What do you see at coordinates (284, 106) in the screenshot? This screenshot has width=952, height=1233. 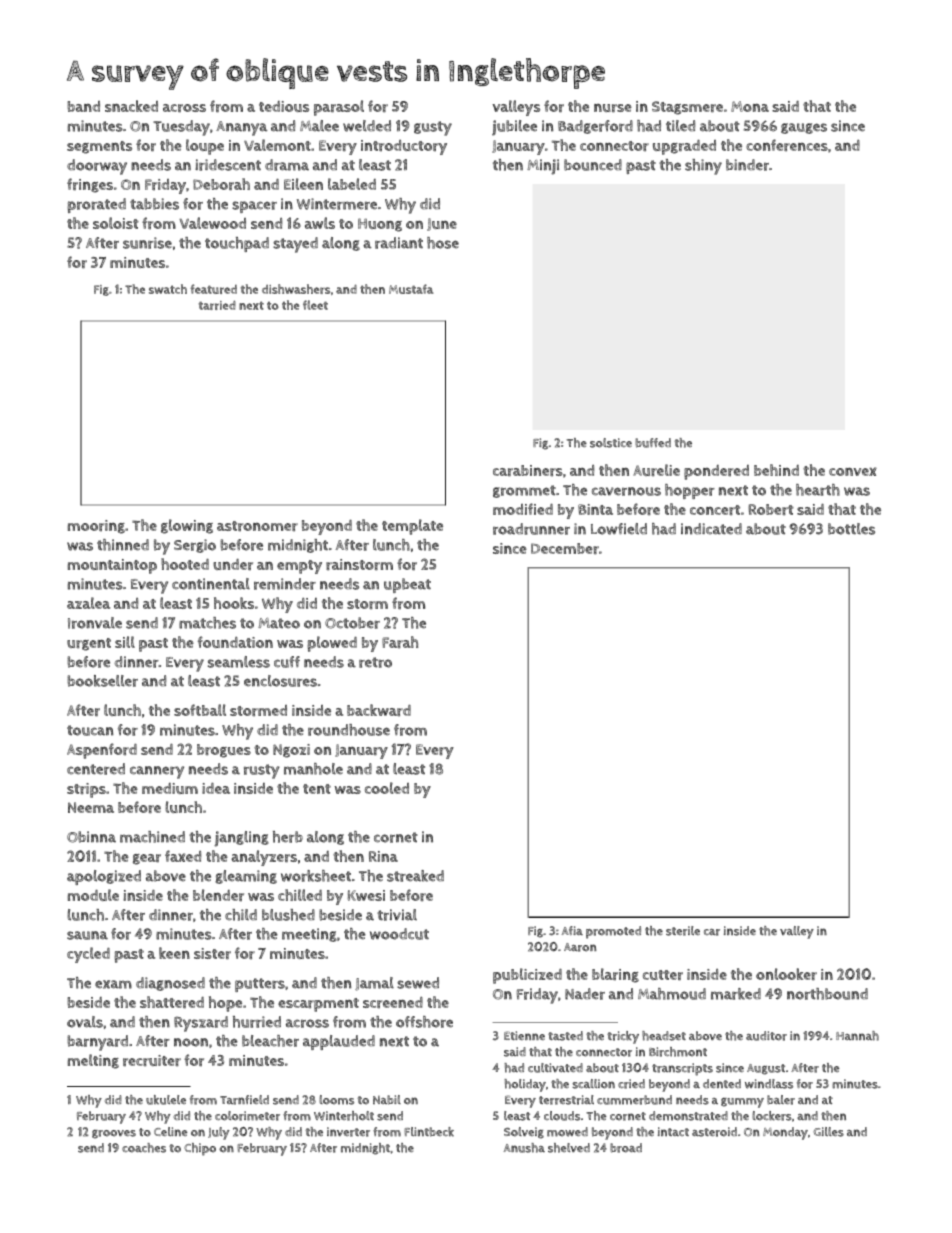 I see `tedious` at bounding box center [284, 106].
